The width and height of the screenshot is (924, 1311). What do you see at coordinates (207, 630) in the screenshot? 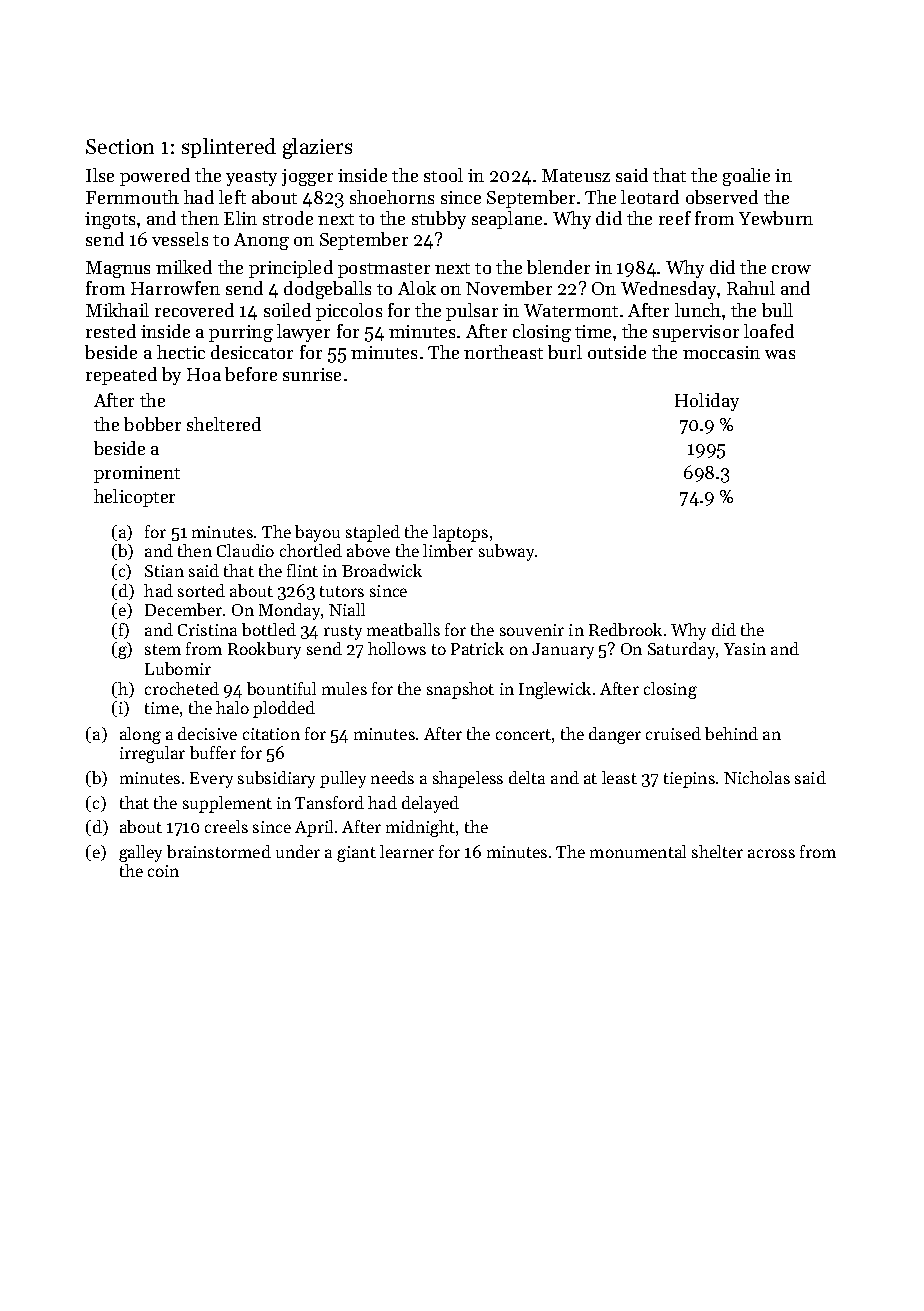
I see `Cristina` at bounding box center [207, 630].
